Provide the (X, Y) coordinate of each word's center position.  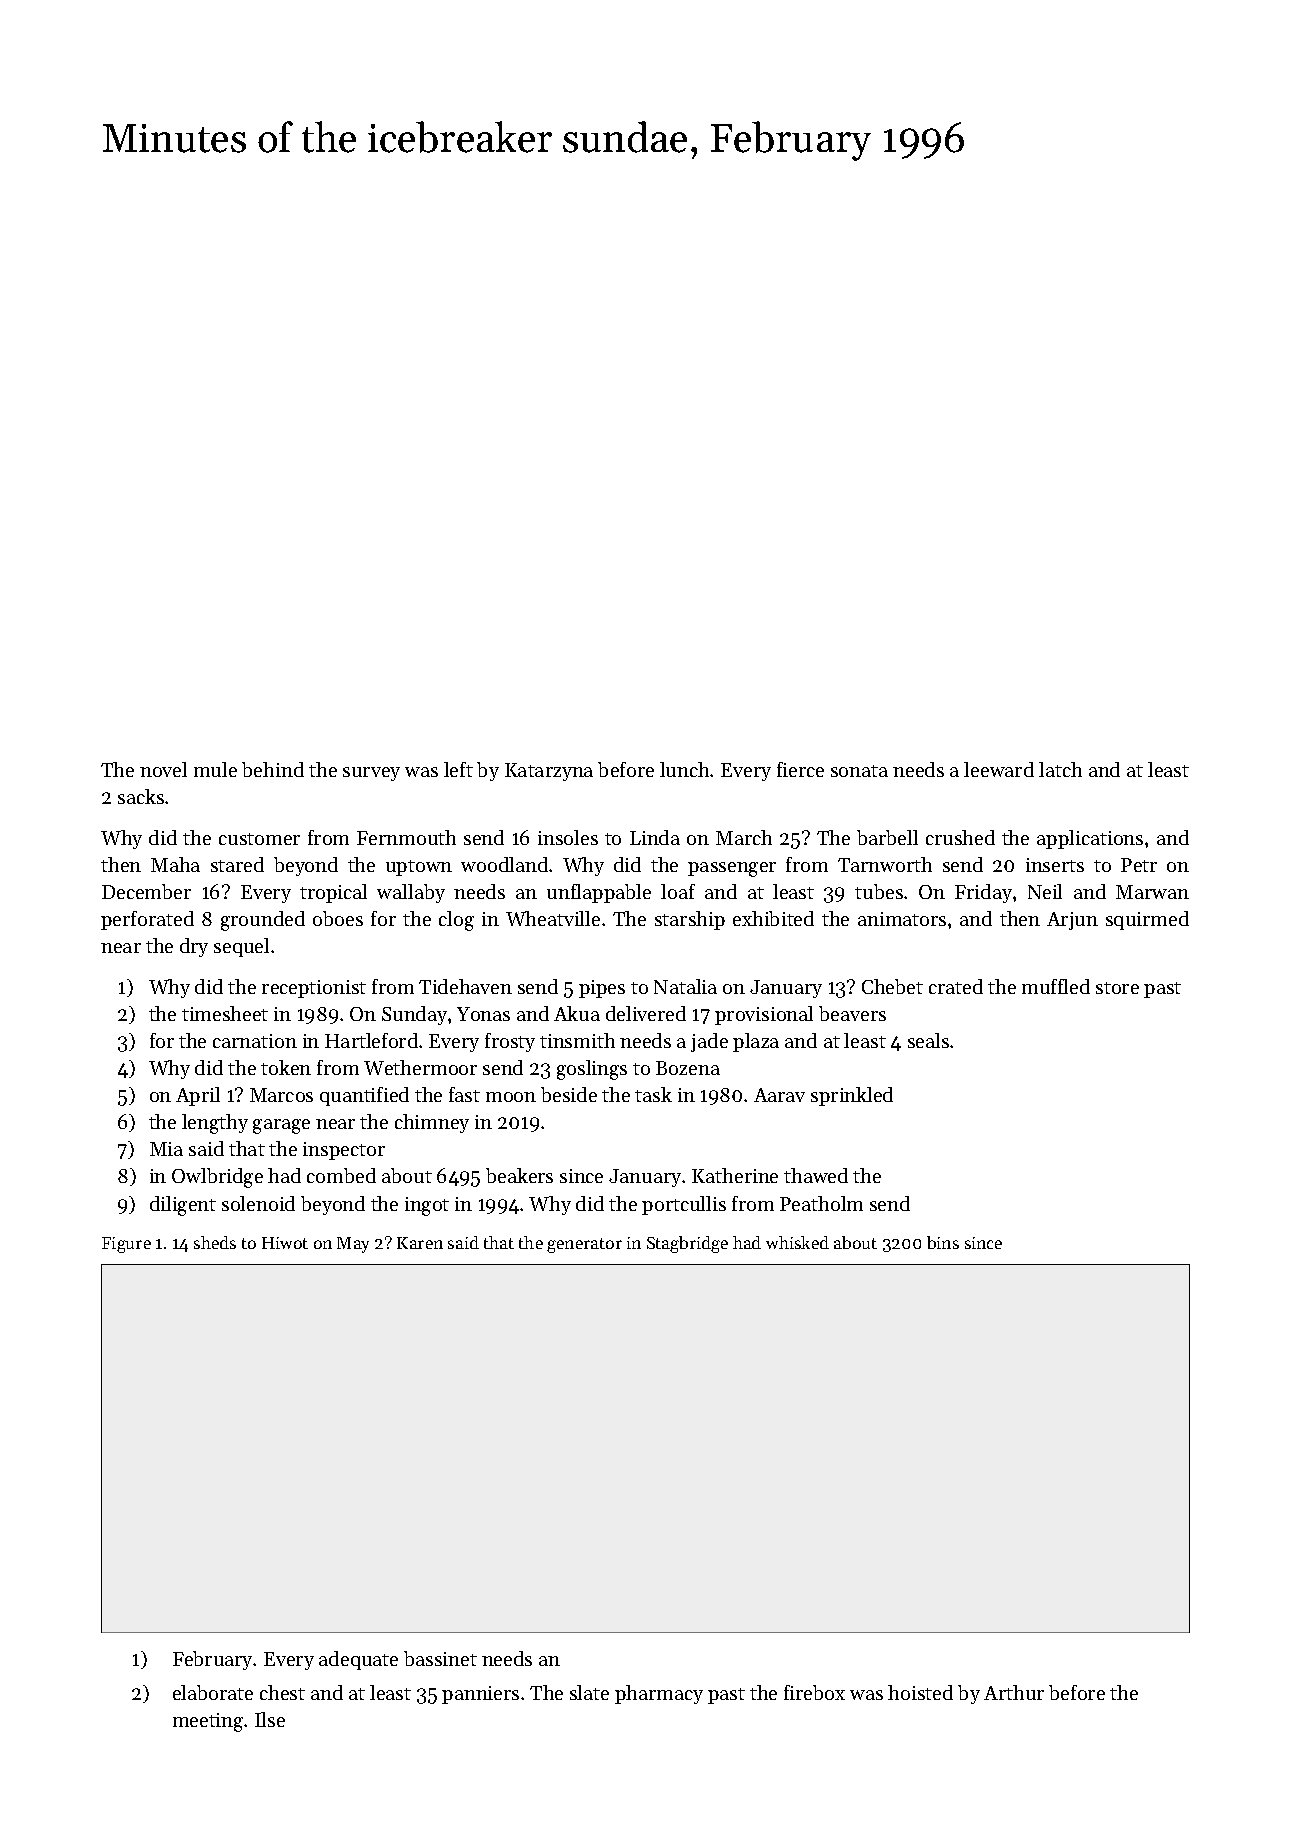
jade (709, 1042)
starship (690, 920)
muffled (1056, 986)
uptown (419, 868)
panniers (480, 1695)
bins (943, 1242)
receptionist (314, 989)
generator (584, 1245)
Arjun (1072, 921)
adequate (358, 1660)
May (353, 1245)
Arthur (1014, 1692)
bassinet (440, 1658)
